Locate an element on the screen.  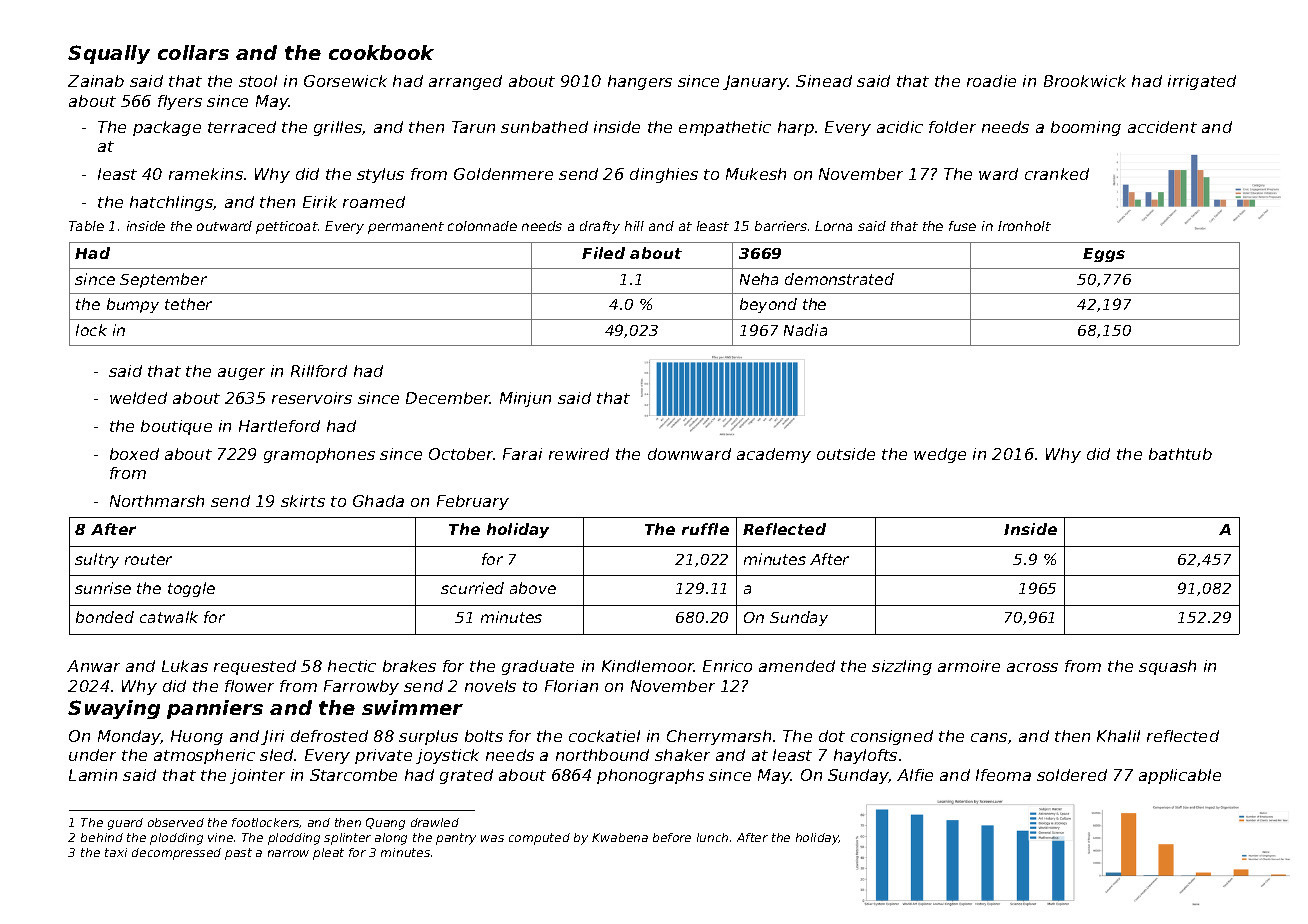
welded is located at coordinates (138, 398).
